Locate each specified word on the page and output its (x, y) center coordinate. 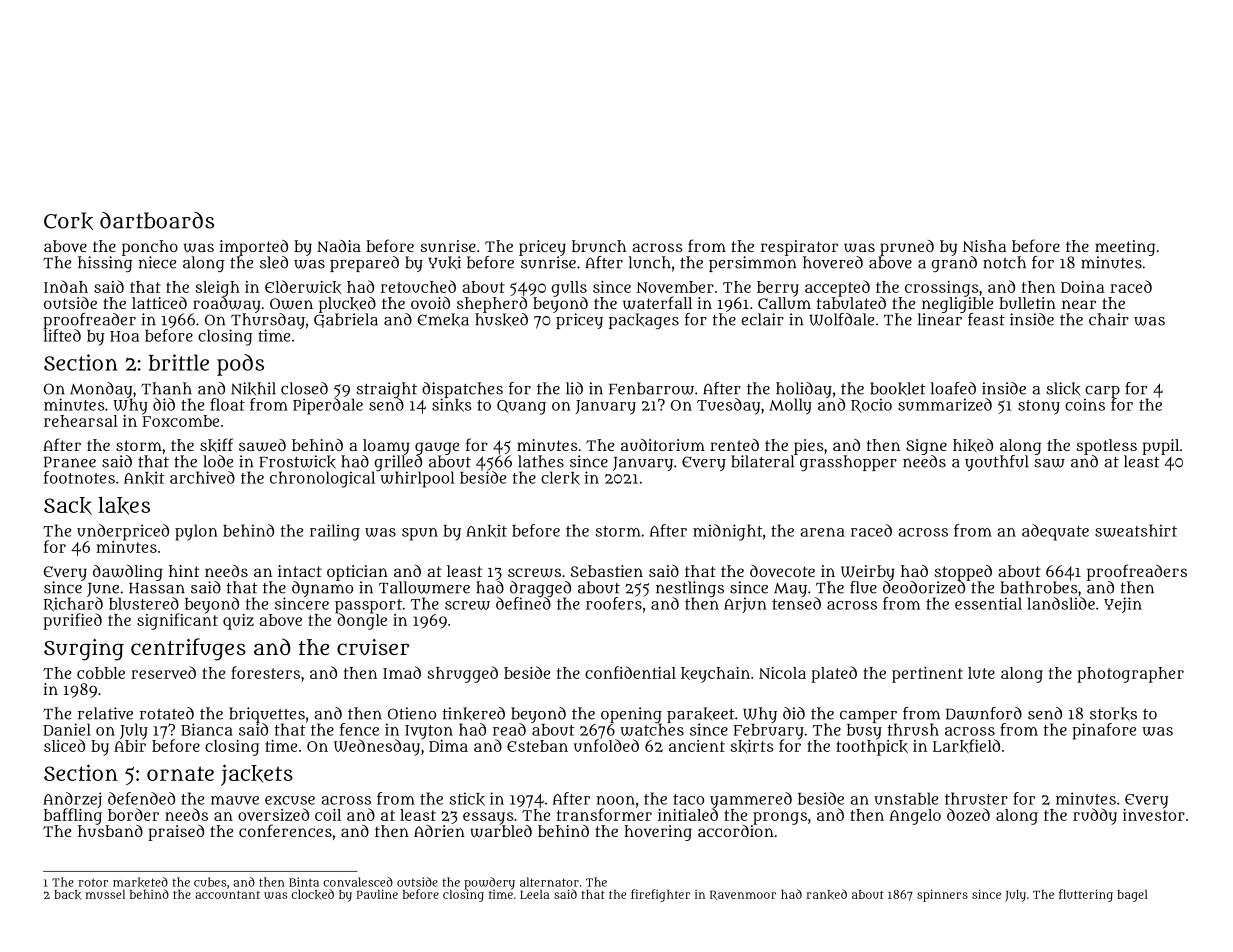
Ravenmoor (743, 895)
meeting (1125, 248)
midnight (728, 532)
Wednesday (377, 747)
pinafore (1104, 731)
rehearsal (81, 421)
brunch (599, 246)
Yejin (1123, 605)
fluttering (1086, 895)
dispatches (462, 390)
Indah (66, 286)
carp (1102, 392)
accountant (227, 895)
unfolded (606, 745)
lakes (124, 506)
